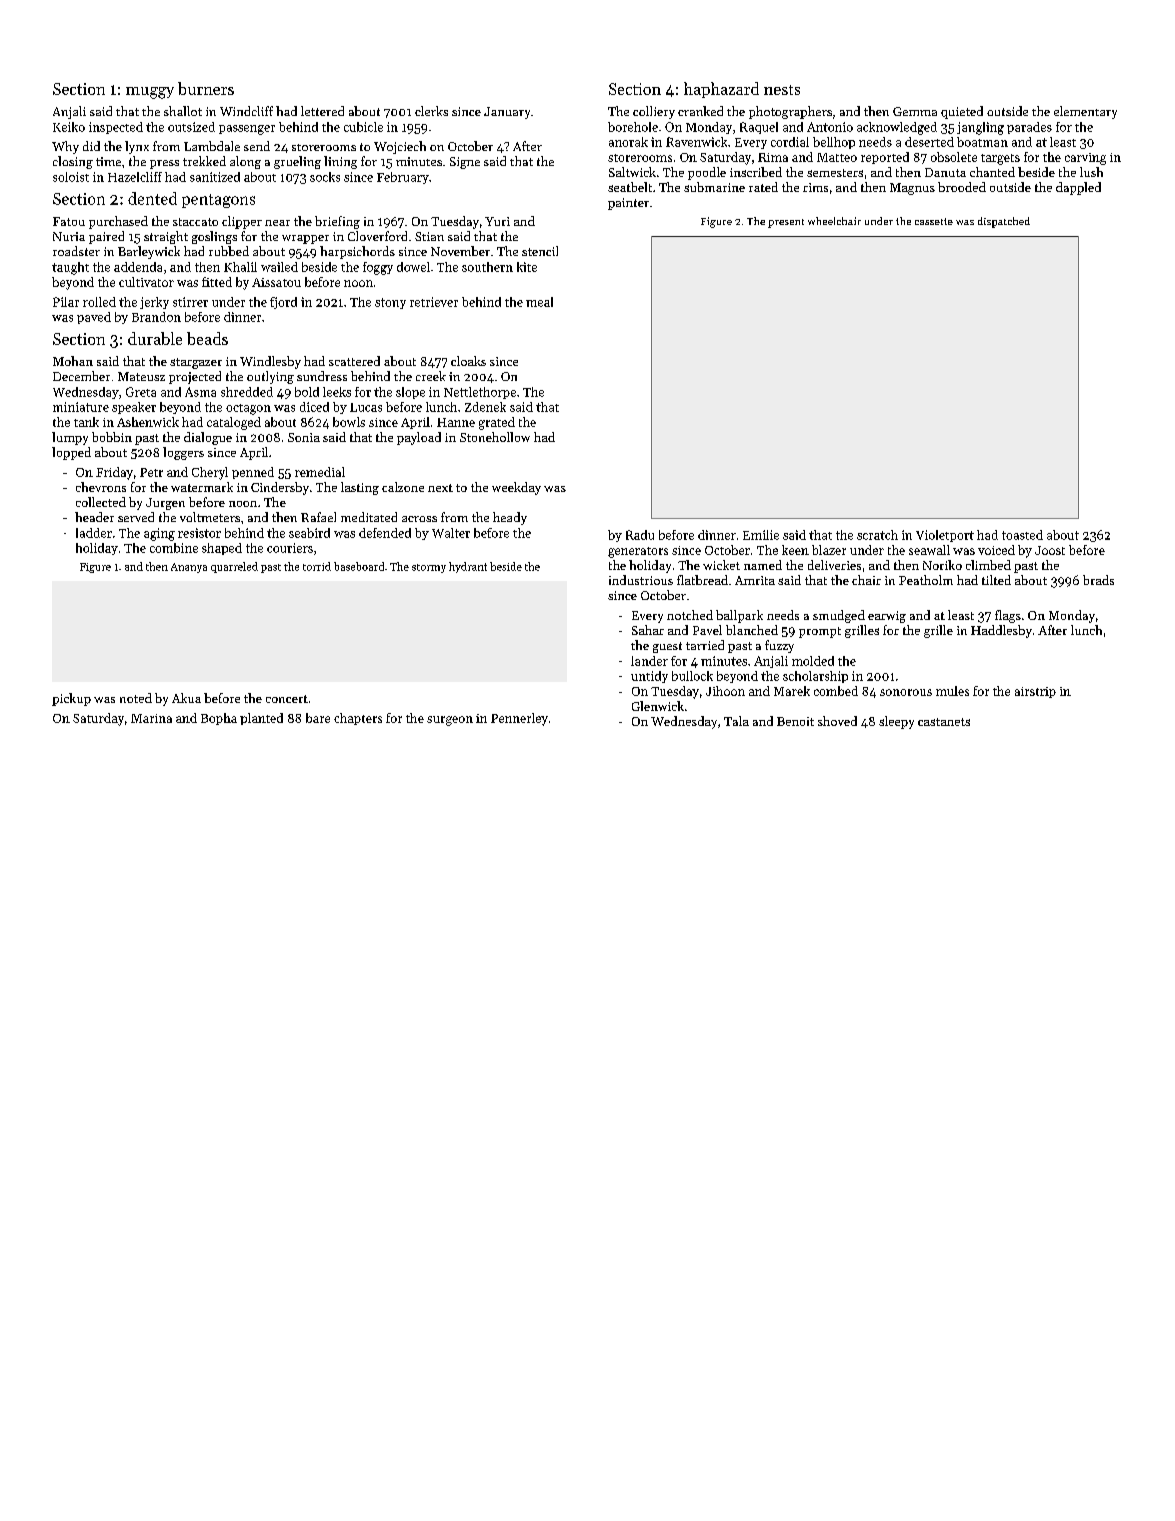  I want to click on cubicle, so click(363, 127).
